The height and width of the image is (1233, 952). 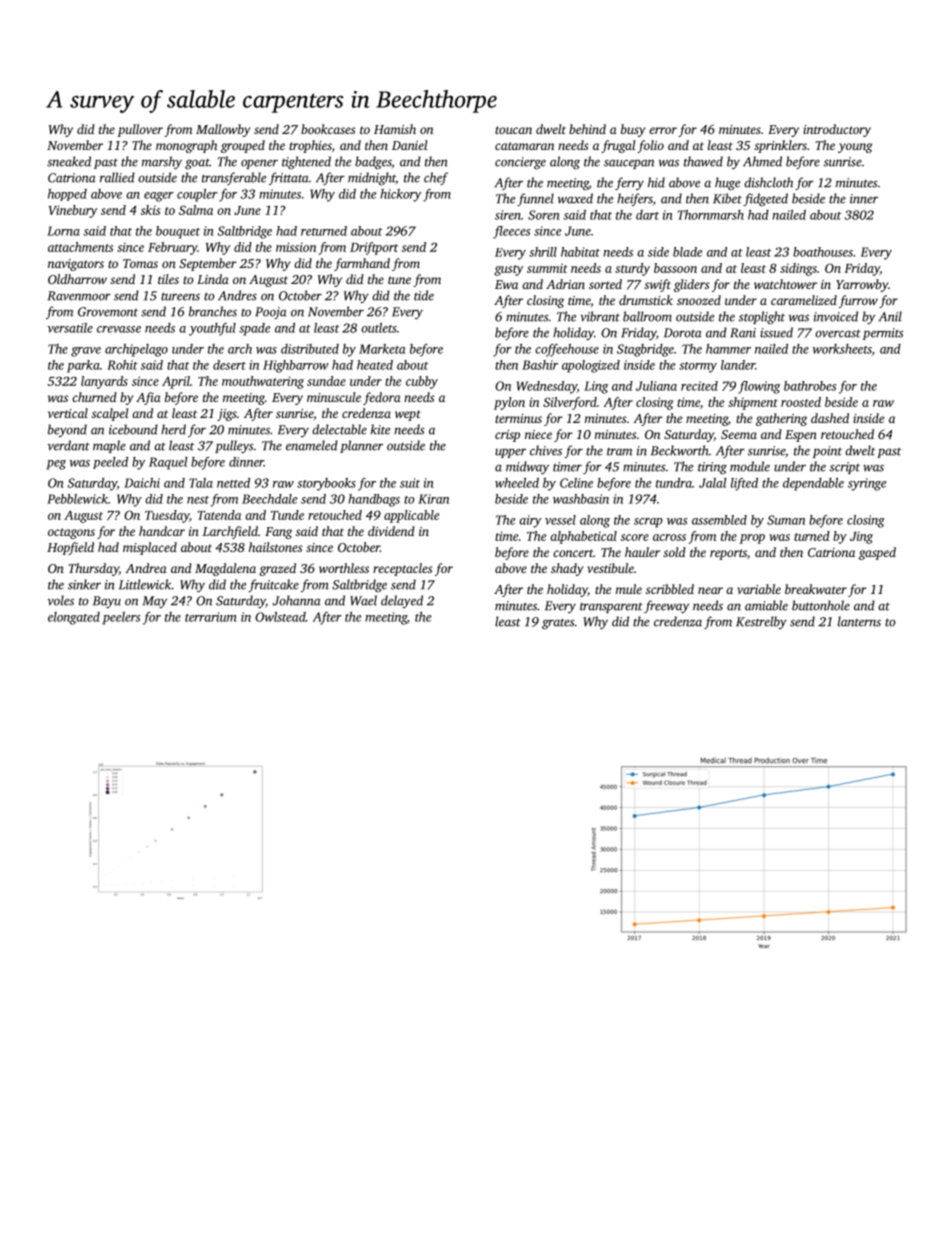 What do you see at coordinates (768, 182) in the image?
I see `dishcloth` at bounding box center [768, 182].
